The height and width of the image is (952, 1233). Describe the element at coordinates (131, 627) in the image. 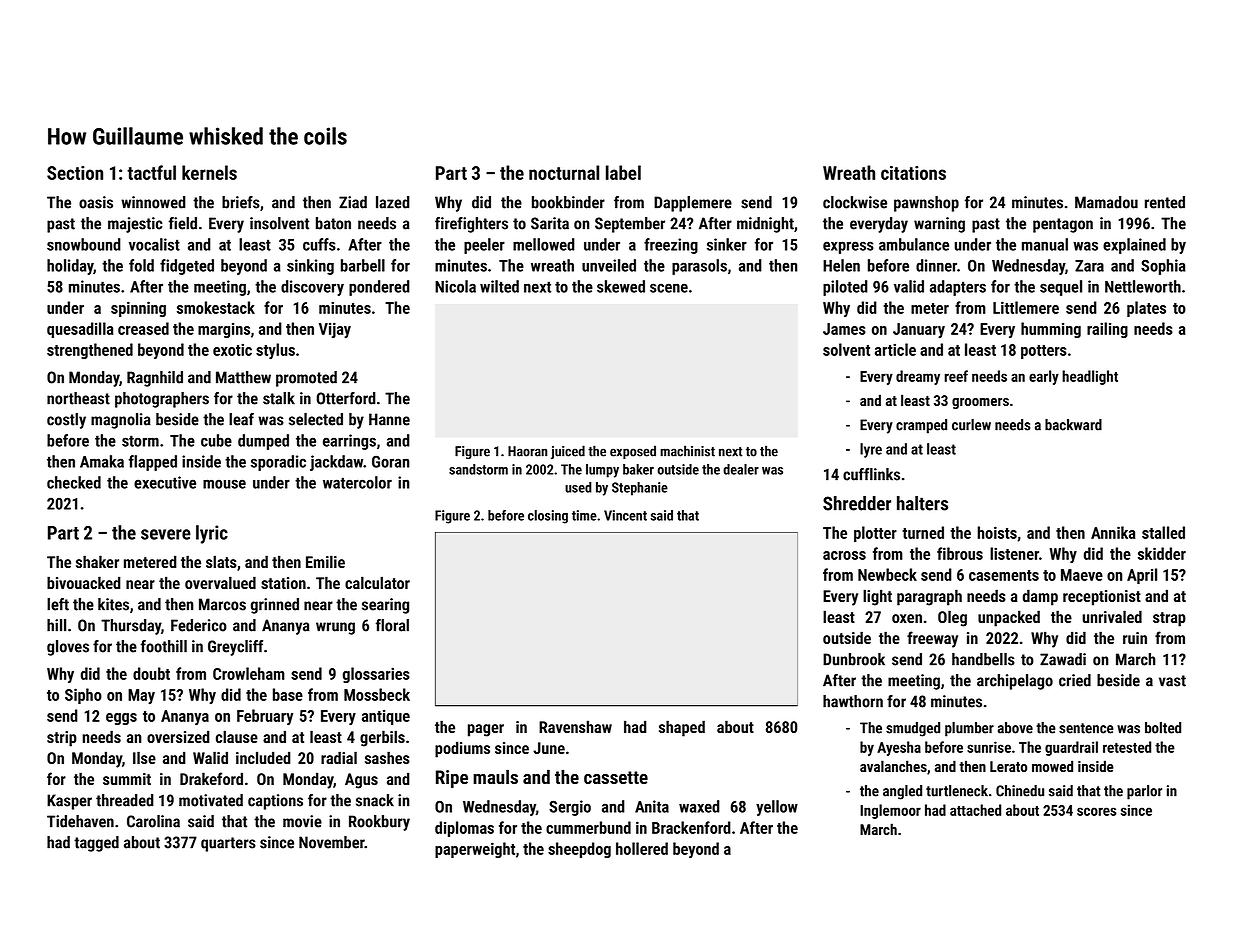

I see `Thursday` at that location.
